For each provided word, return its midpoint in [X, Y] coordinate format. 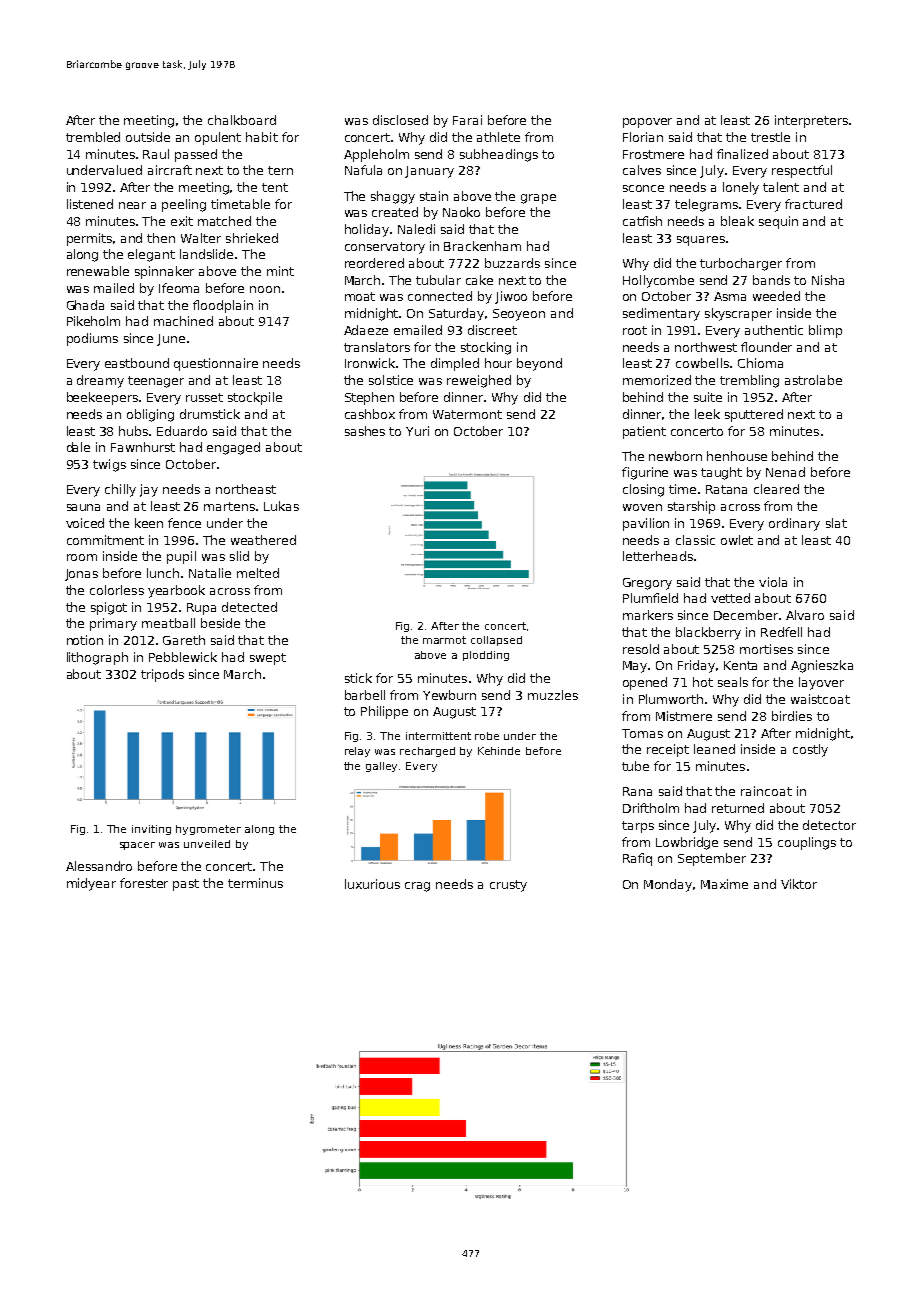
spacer [137, 846]
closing [643, 490]
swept [268, 659]
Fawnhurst [143, 447]
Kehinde [499, 751]
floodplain [223, 306]
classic [695, 540]
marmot [444, 640]
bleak [737, 221]
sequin [778, 222]
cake [479, 280]
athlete [498, 137]
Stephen [369, 398]
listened [90, 204]
